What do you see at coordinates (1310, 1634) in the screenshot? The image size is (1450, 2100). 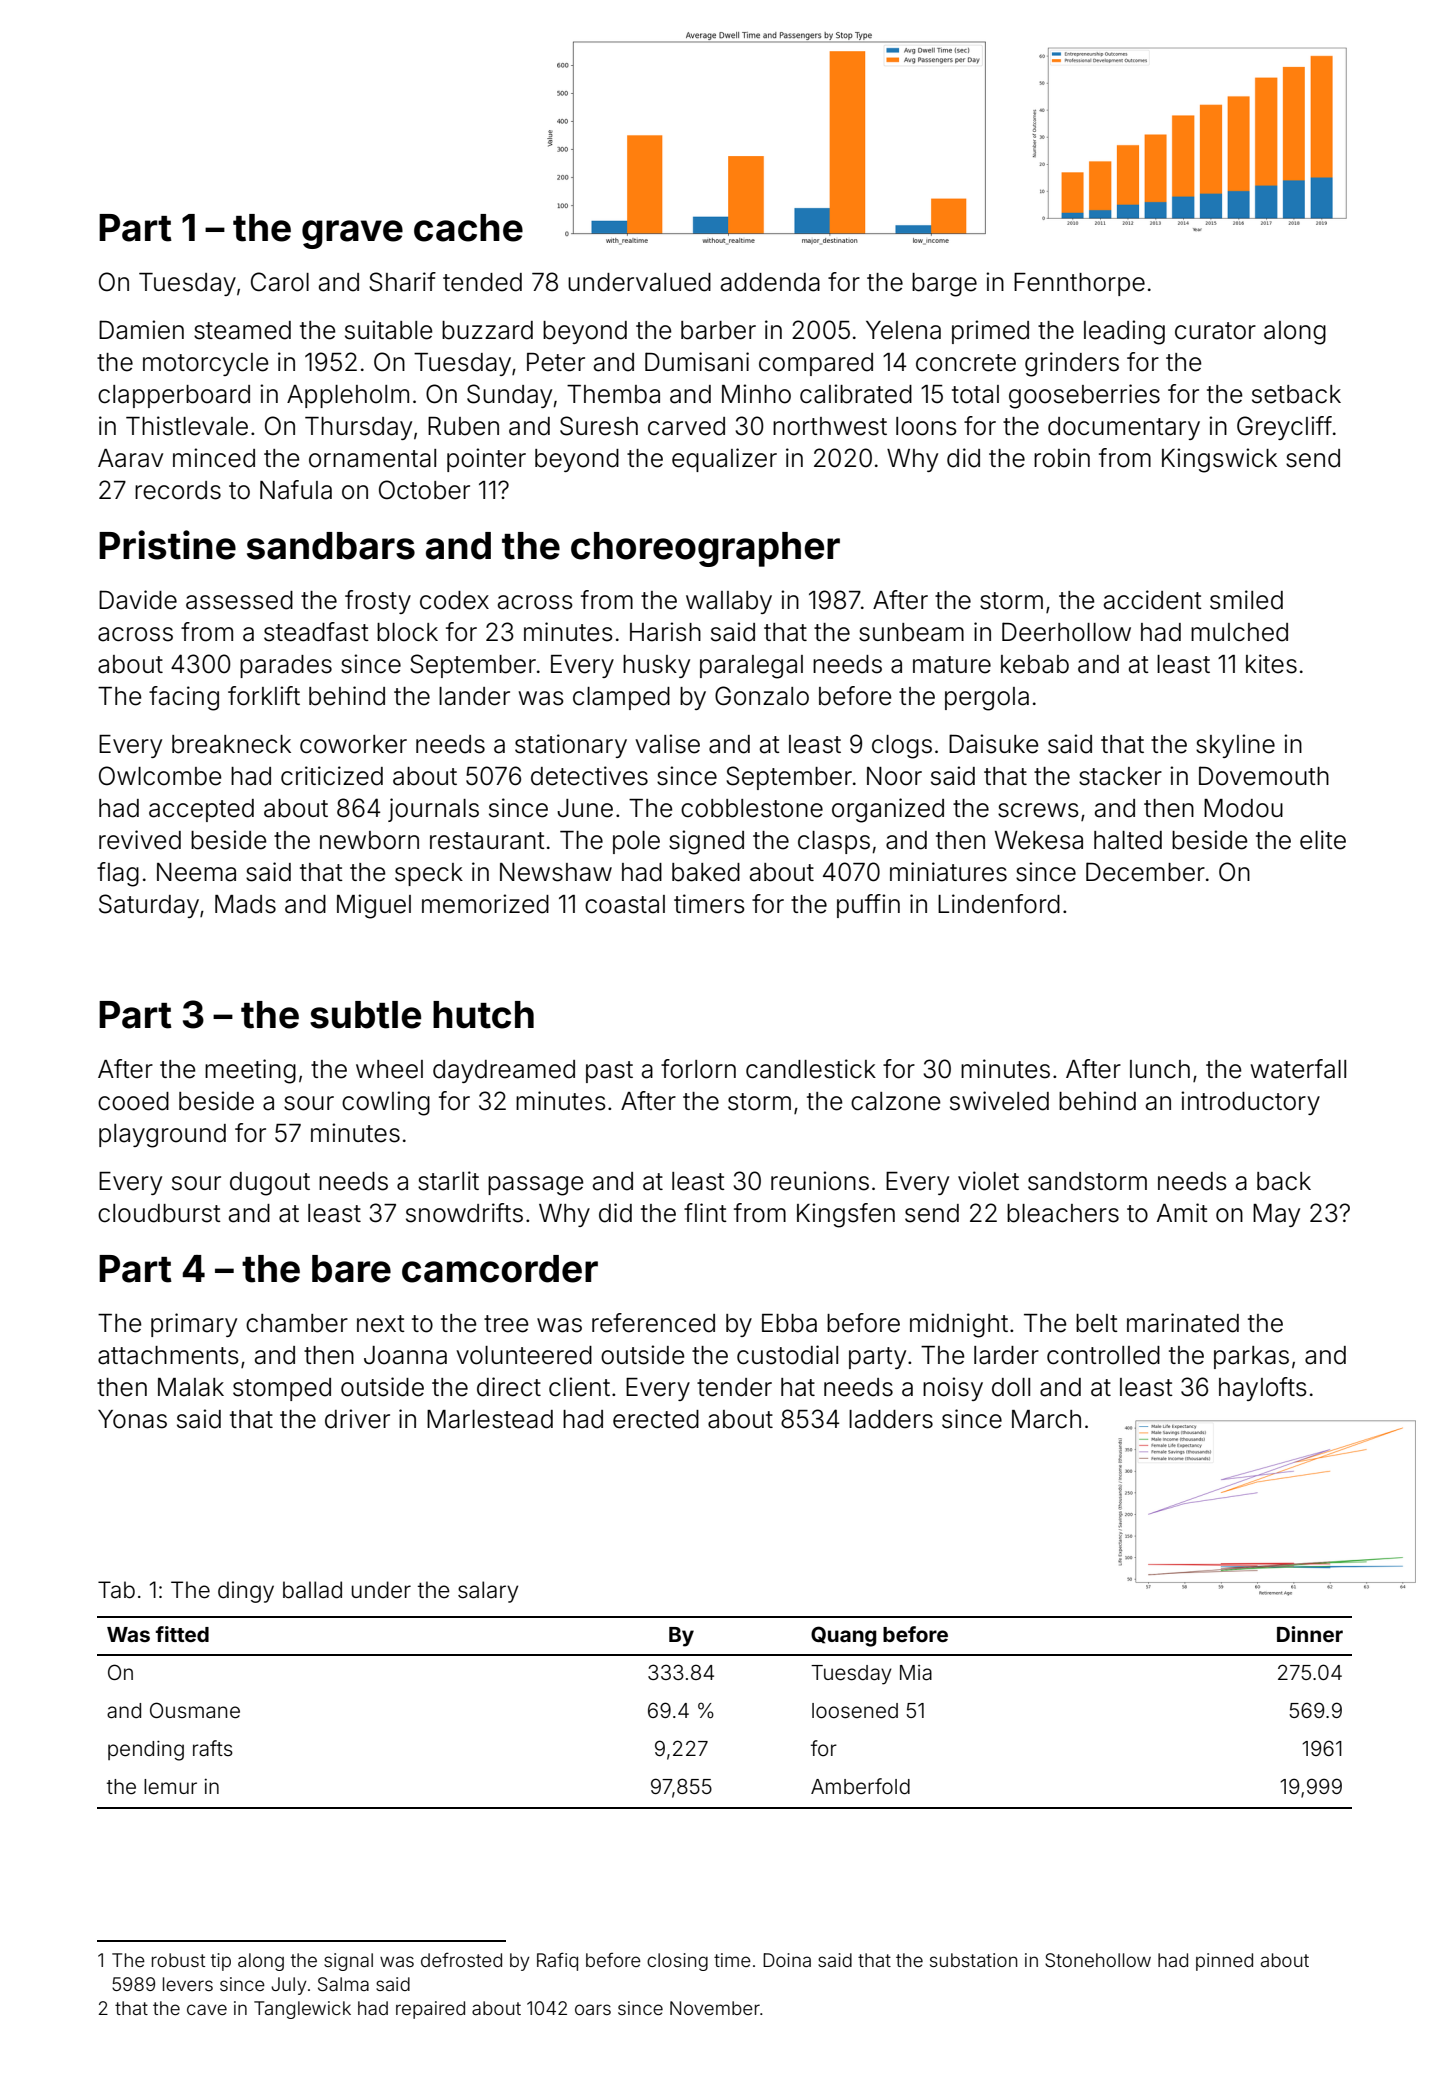 I see `Dinner` at bounding box center [1310, 1634].
